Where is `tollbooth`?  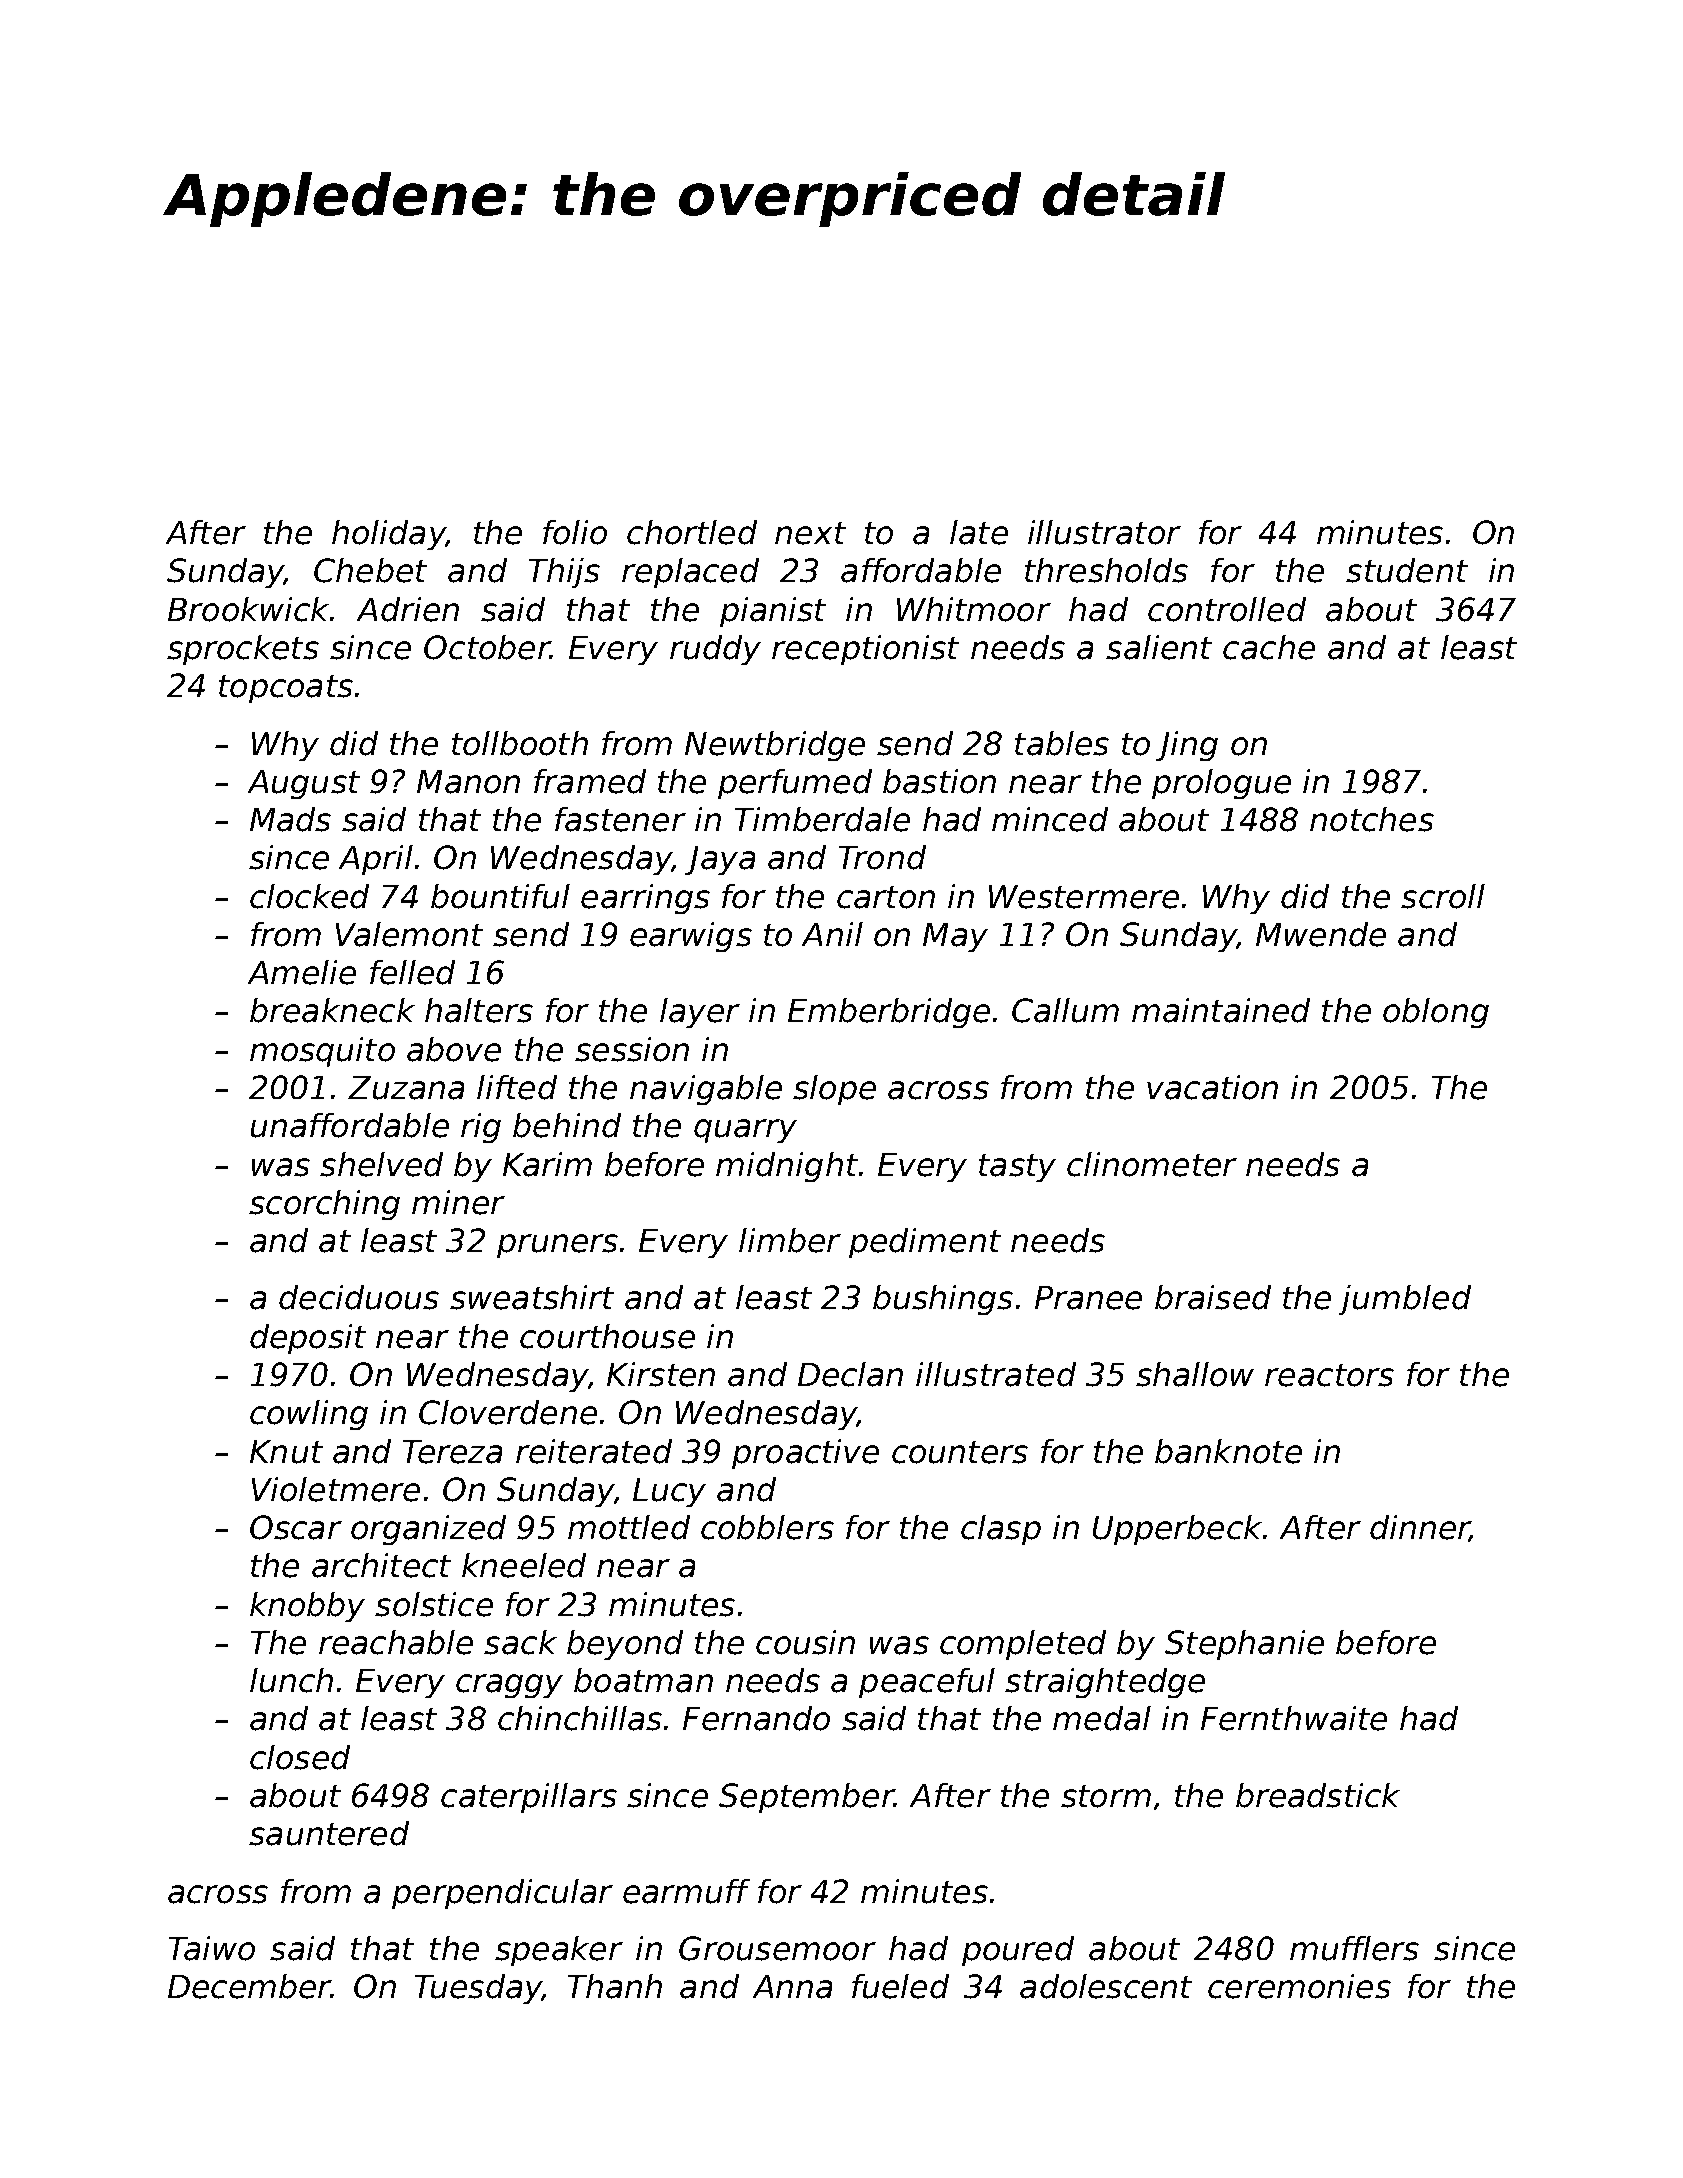
tollbooth is located at coordinates (520, 743).
